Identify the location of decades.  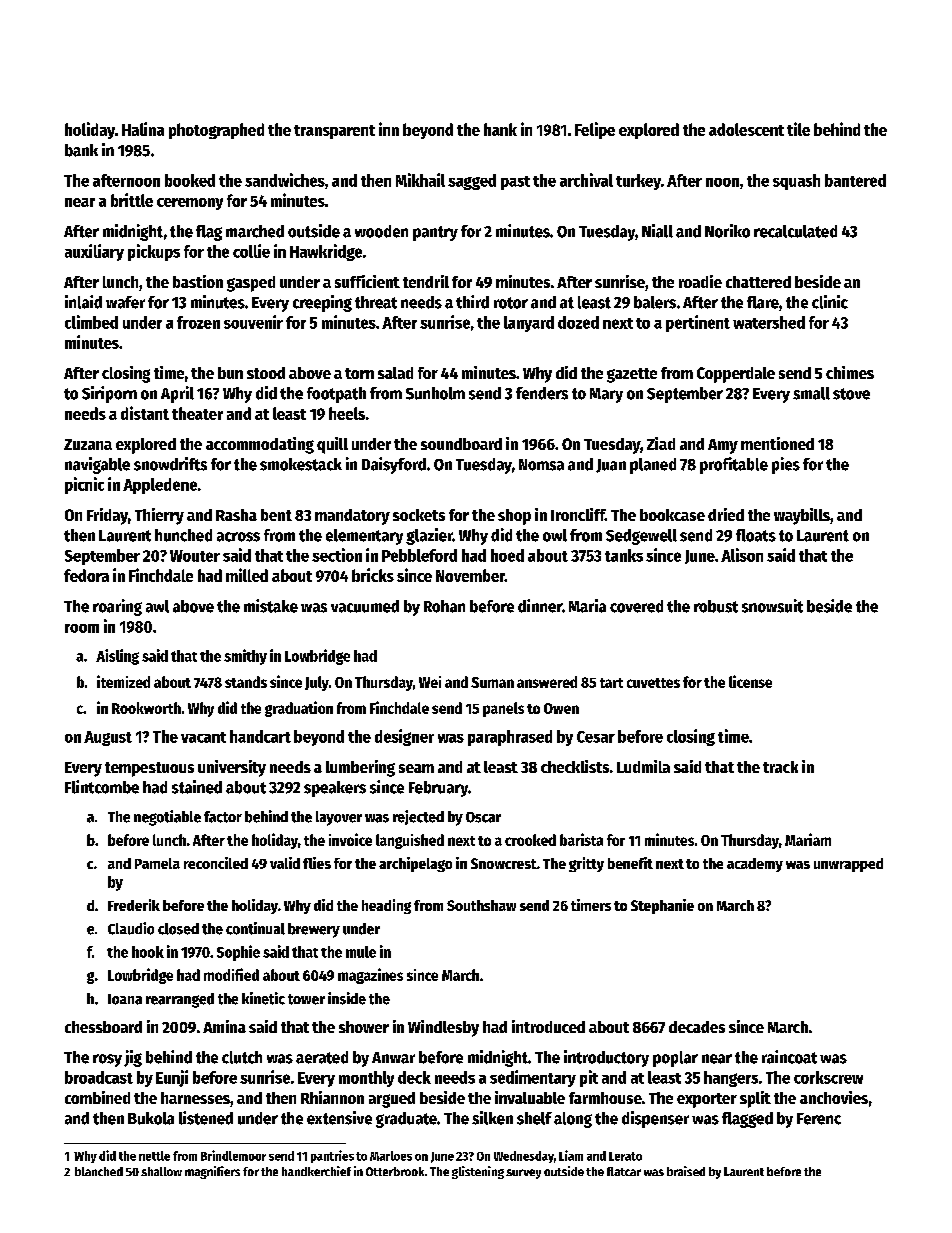
(697, 1027).
